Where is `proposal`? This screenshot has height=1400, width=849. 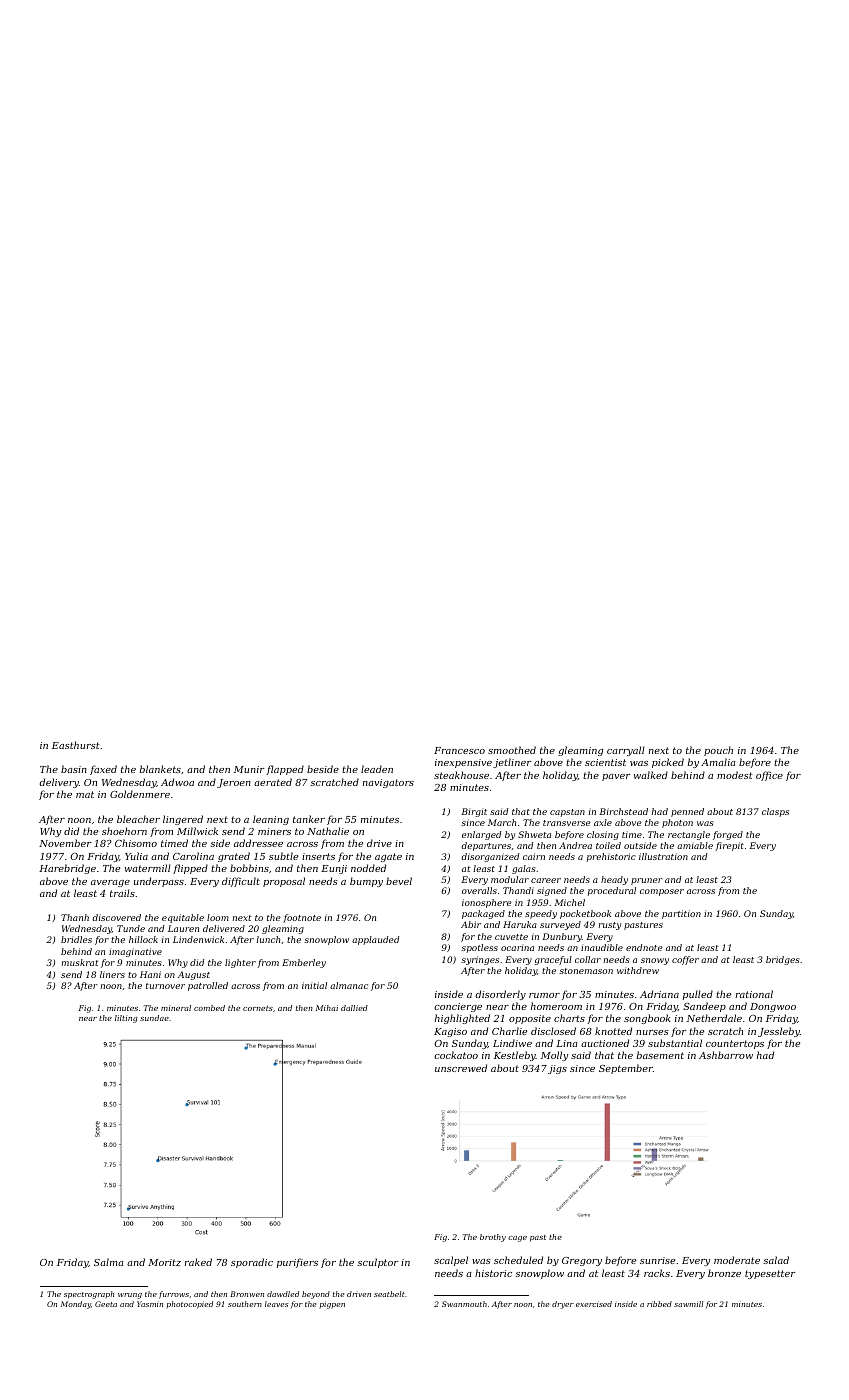
proposal is located at coordinates (284, 882).
